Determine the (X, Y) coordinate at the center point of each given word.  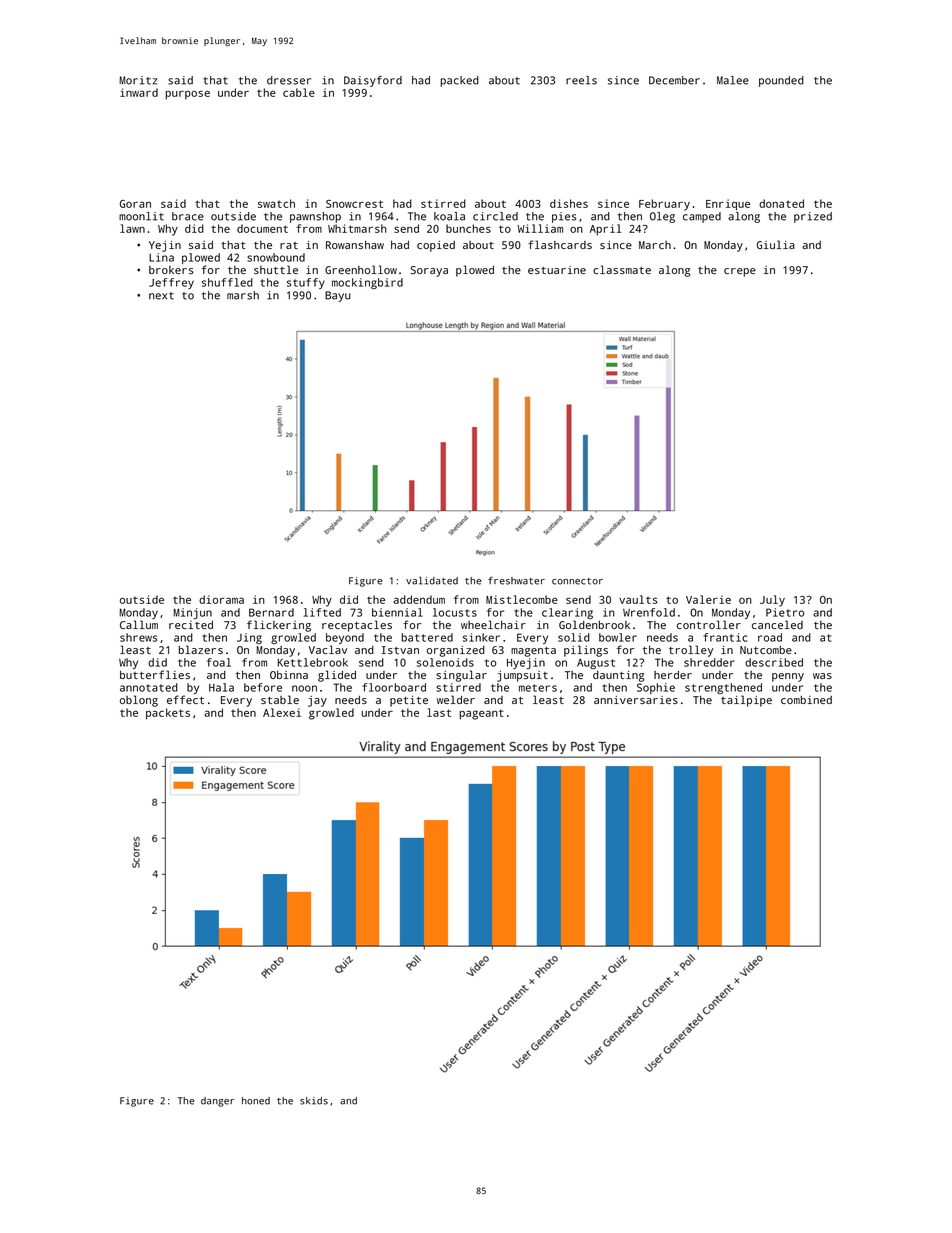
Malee (733, 80)
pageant (482, 714)
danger (218, 1102)
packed (460, 81)
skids (314, 1101)
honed (256, 1101)
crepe (740, 272)
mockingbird (367, 283)
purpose (188, 95)
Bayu (338, 296)
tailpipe (746, 701)
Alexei (282, 712)
